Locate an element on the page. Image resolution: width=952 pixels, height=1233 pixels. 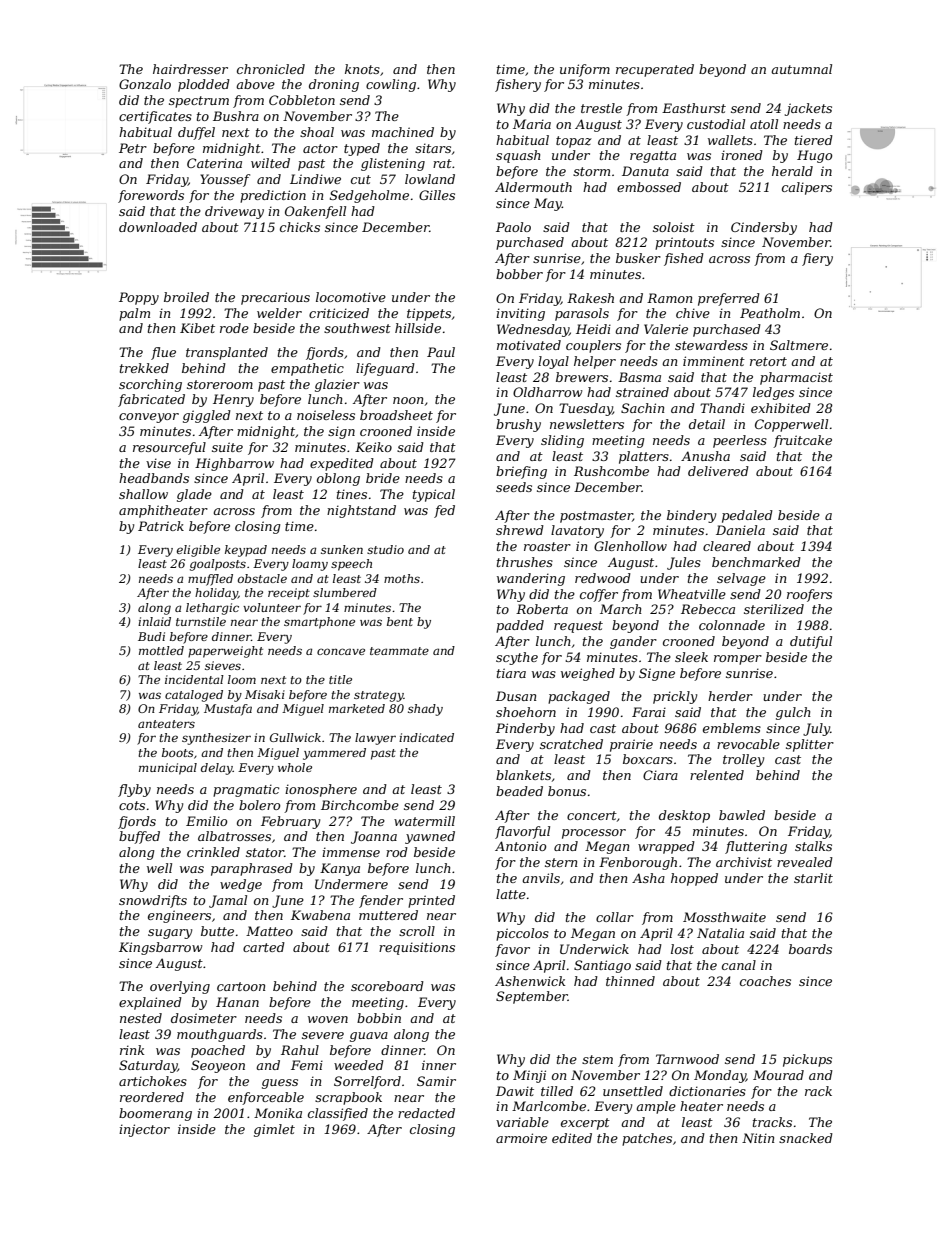
classified is located at coordinates (338, 1114).
